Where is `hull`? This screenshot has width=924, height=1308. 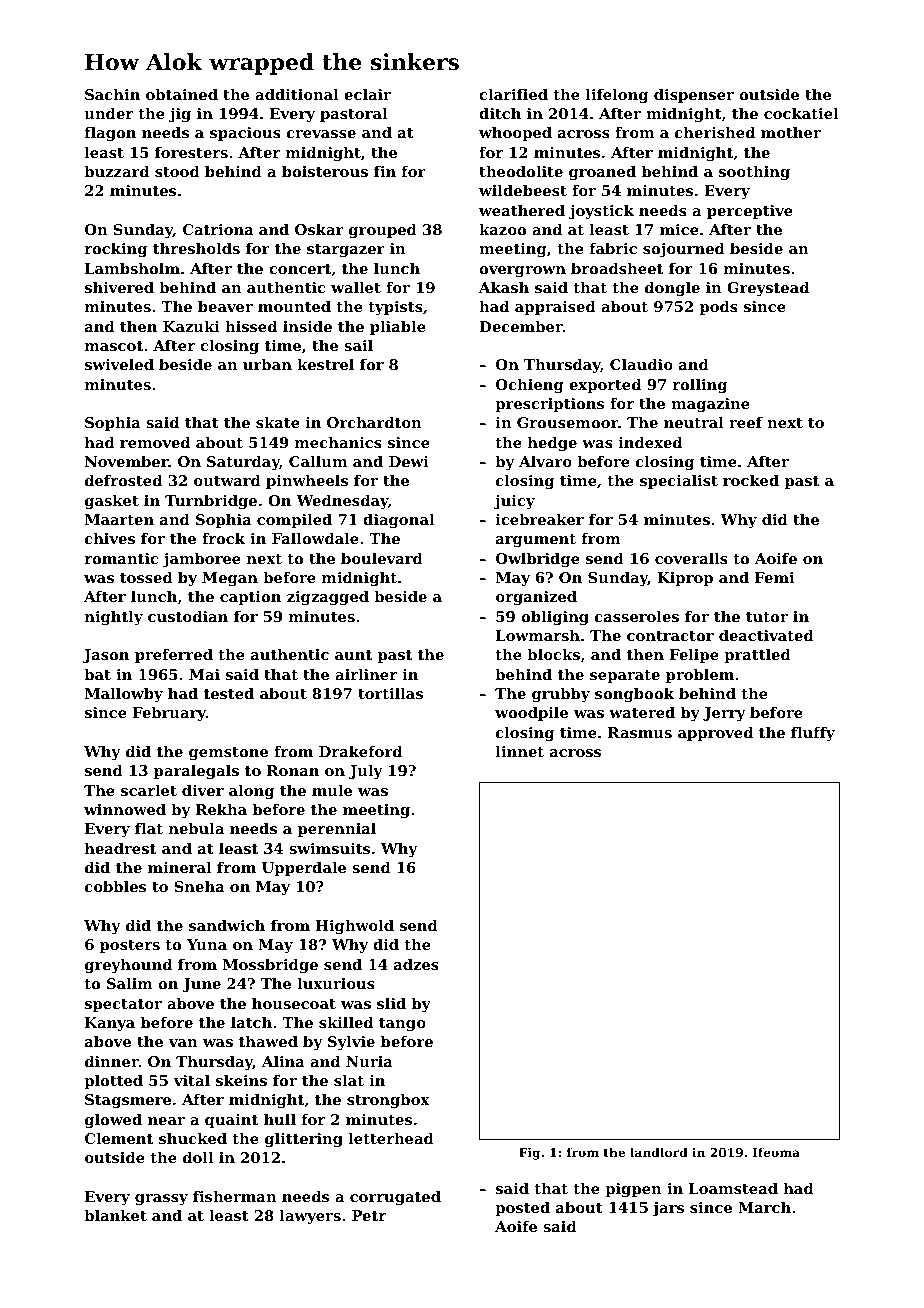
hull is located at coordinates (280, 1119).
